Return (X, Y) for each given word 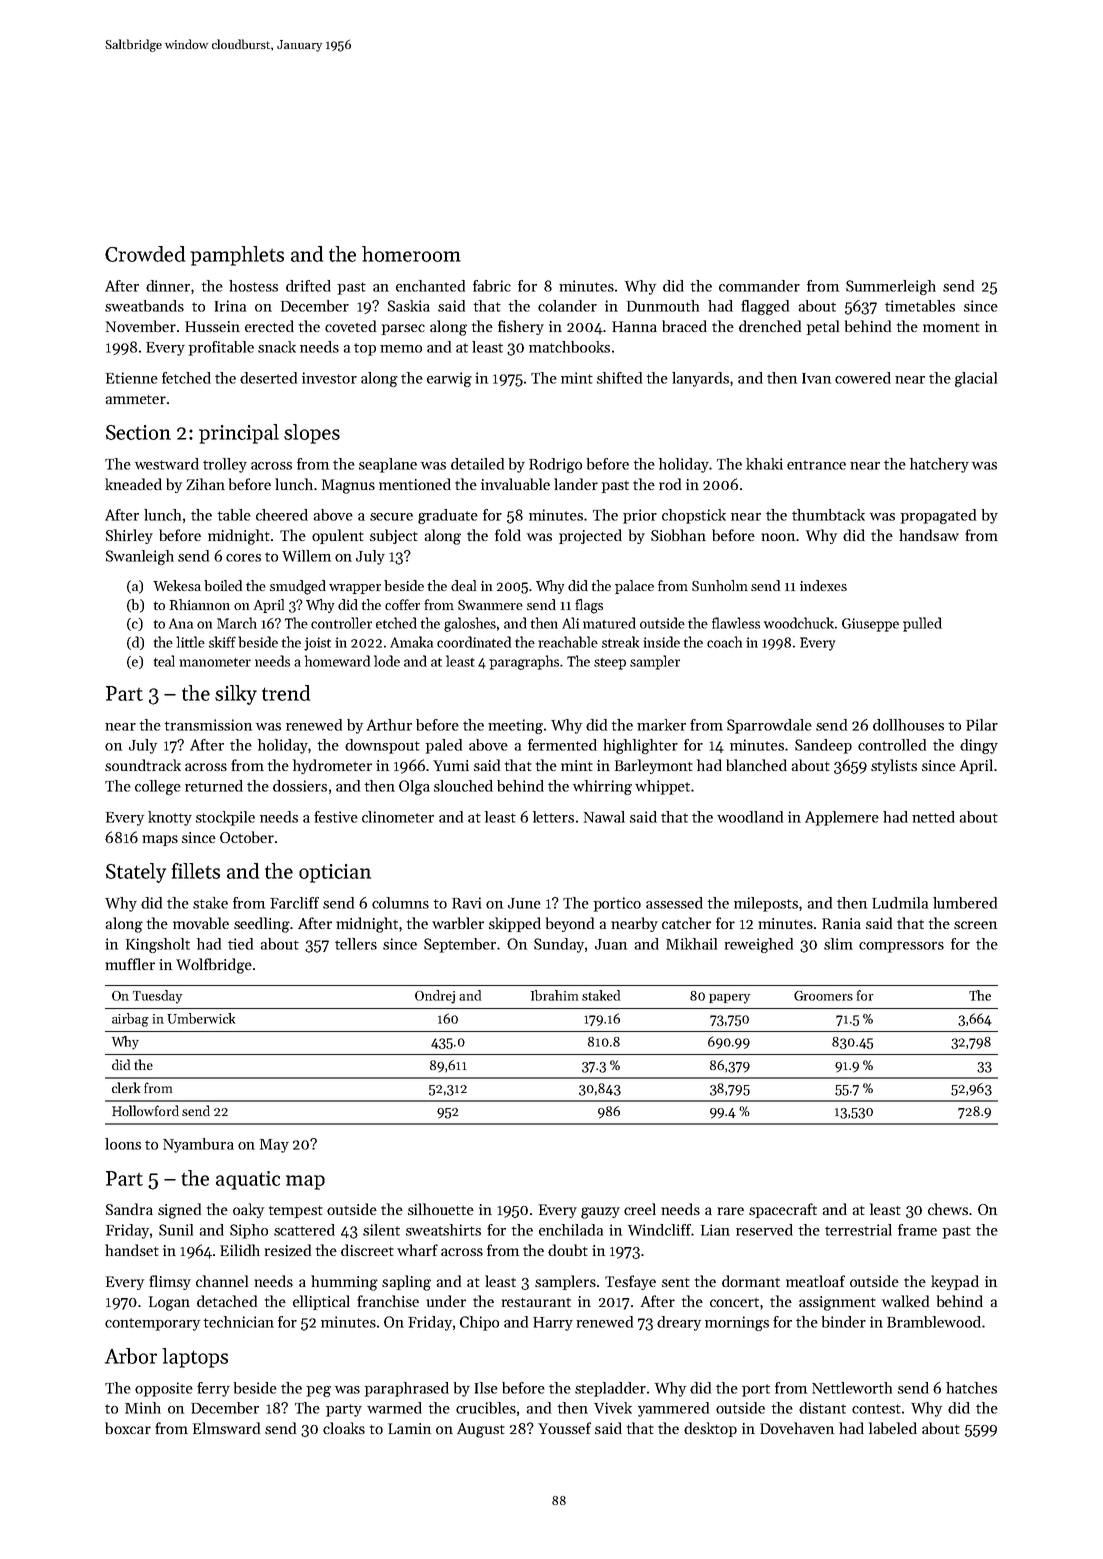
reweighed (759, 945)
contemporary (152, 1324)
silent (381, 1230)
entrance (816, 465)
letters (553, 817)
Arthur (389, 725)
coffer (402, 604)
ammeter (136, 399)
